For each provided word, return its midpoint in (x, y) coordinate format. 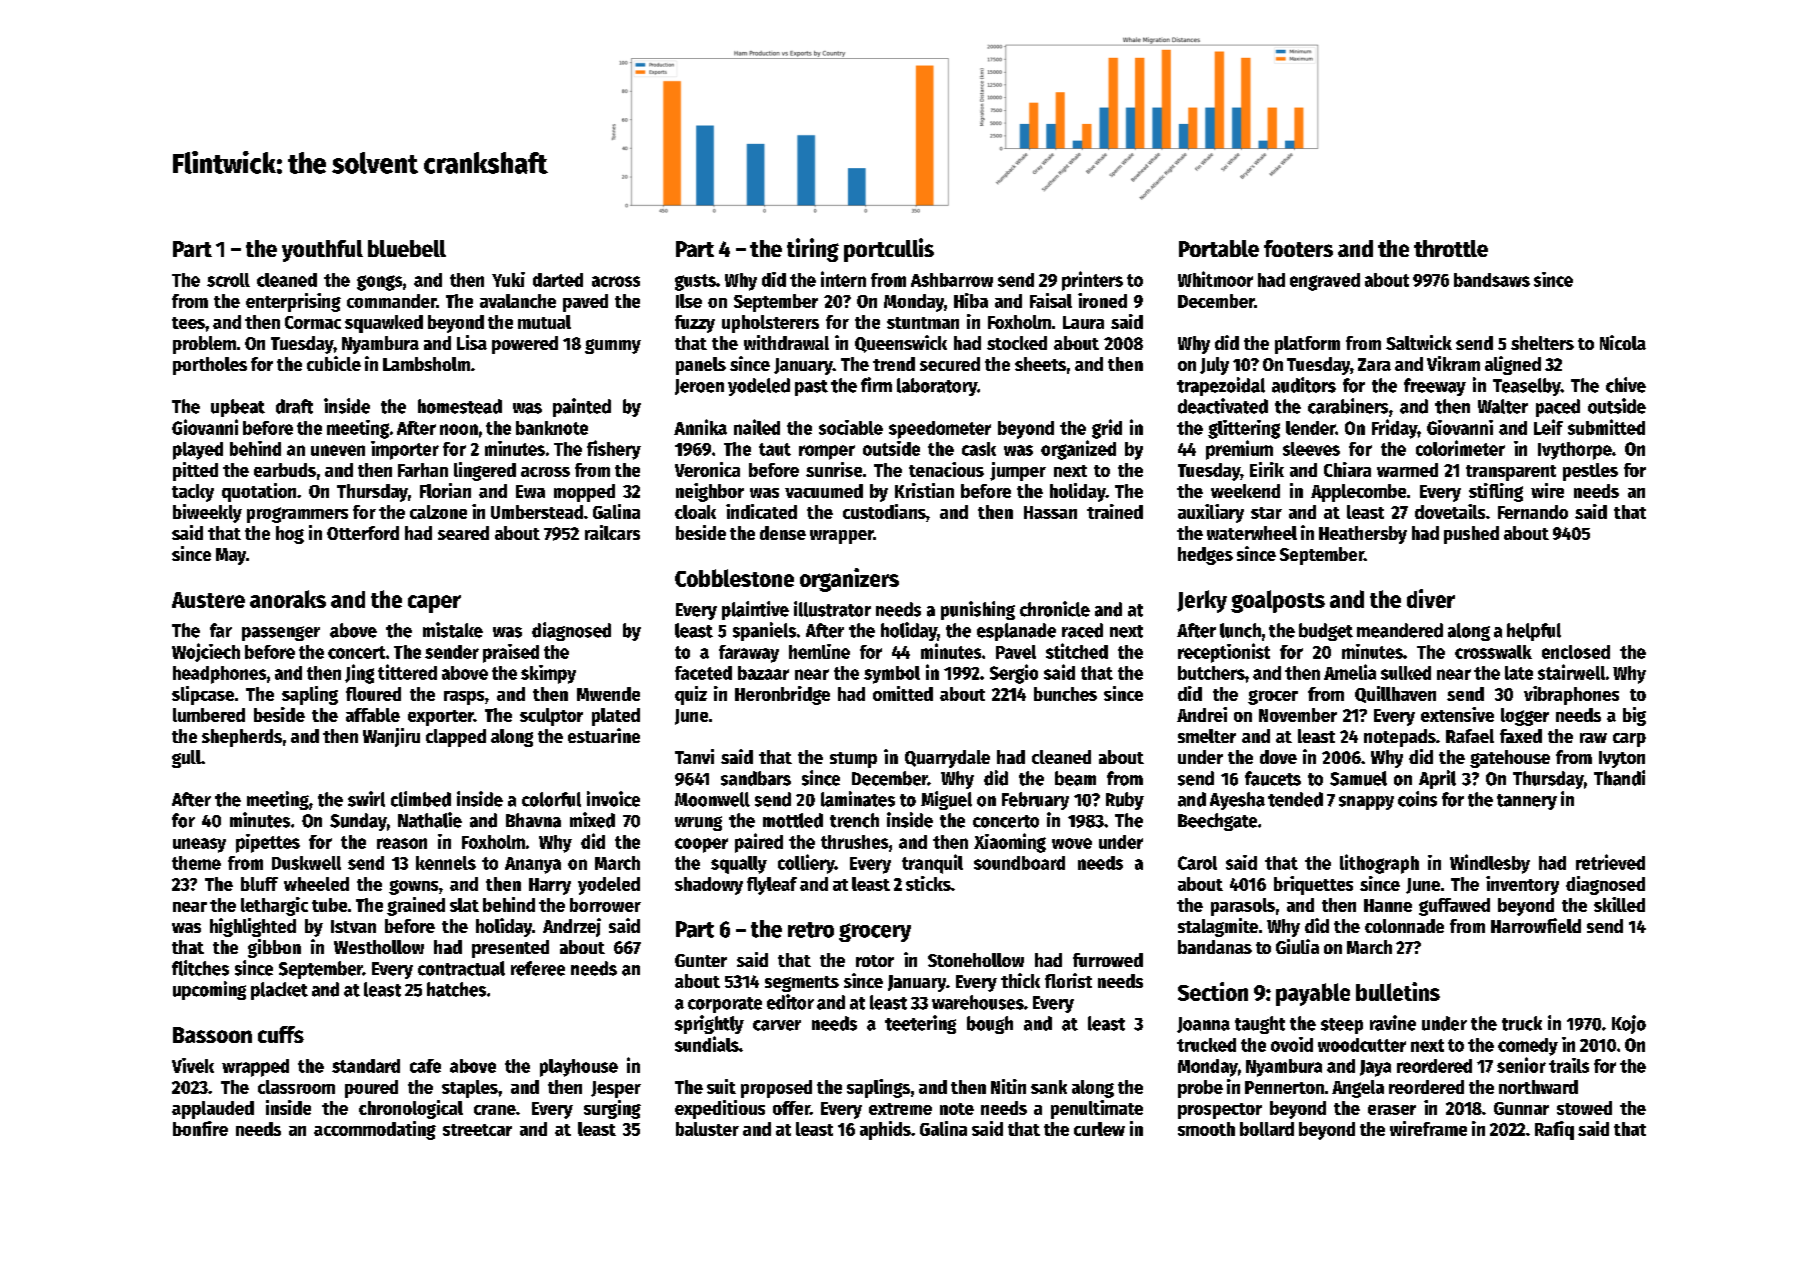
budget (1326, 632)
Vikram (1453, 363)
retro (811, 930)
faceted (703, 673)
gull (186, 759)
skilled (1619, 904)
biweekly (207, 513)
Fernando (1533, 512)
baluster (707, 1129)
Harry (550, 886)
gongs (379, 283)
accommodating (375, 1130)
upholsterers (770, 324)
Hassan (1050, 512)
